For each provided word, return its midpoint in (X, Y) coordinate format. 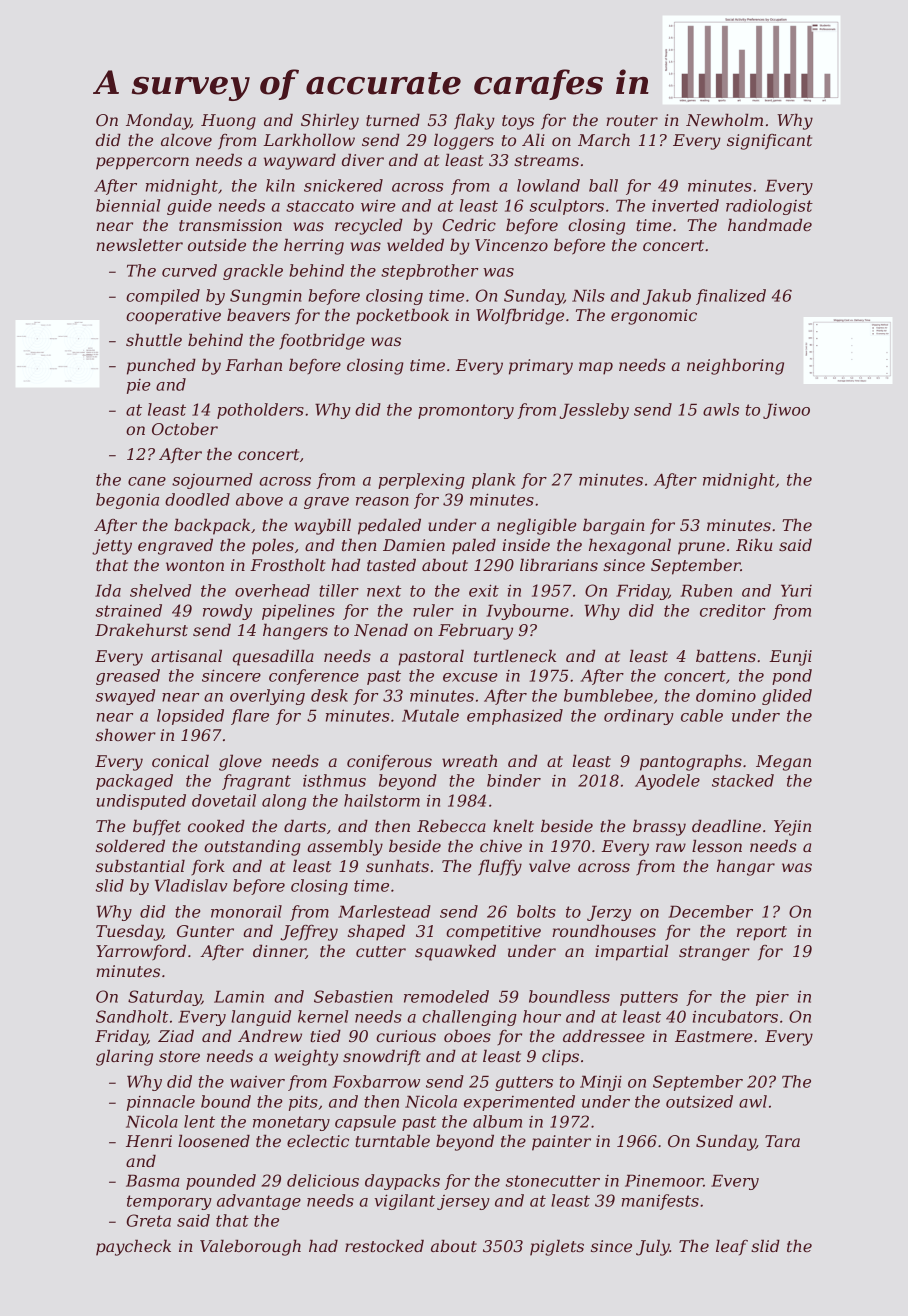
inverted (685, 205)
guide (189, 207)
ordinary (639, 717)
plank (493, 481)
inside (526, 544)
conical (180, 760)
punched (161, 366)
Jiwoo (786, 411)
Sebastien (353, 996)
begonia (127, 501)
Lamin (239, 996)
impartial (631, 952)
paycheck (133, 1247)
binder (514, 780)
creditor (732, 610)
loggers (464, 141)
